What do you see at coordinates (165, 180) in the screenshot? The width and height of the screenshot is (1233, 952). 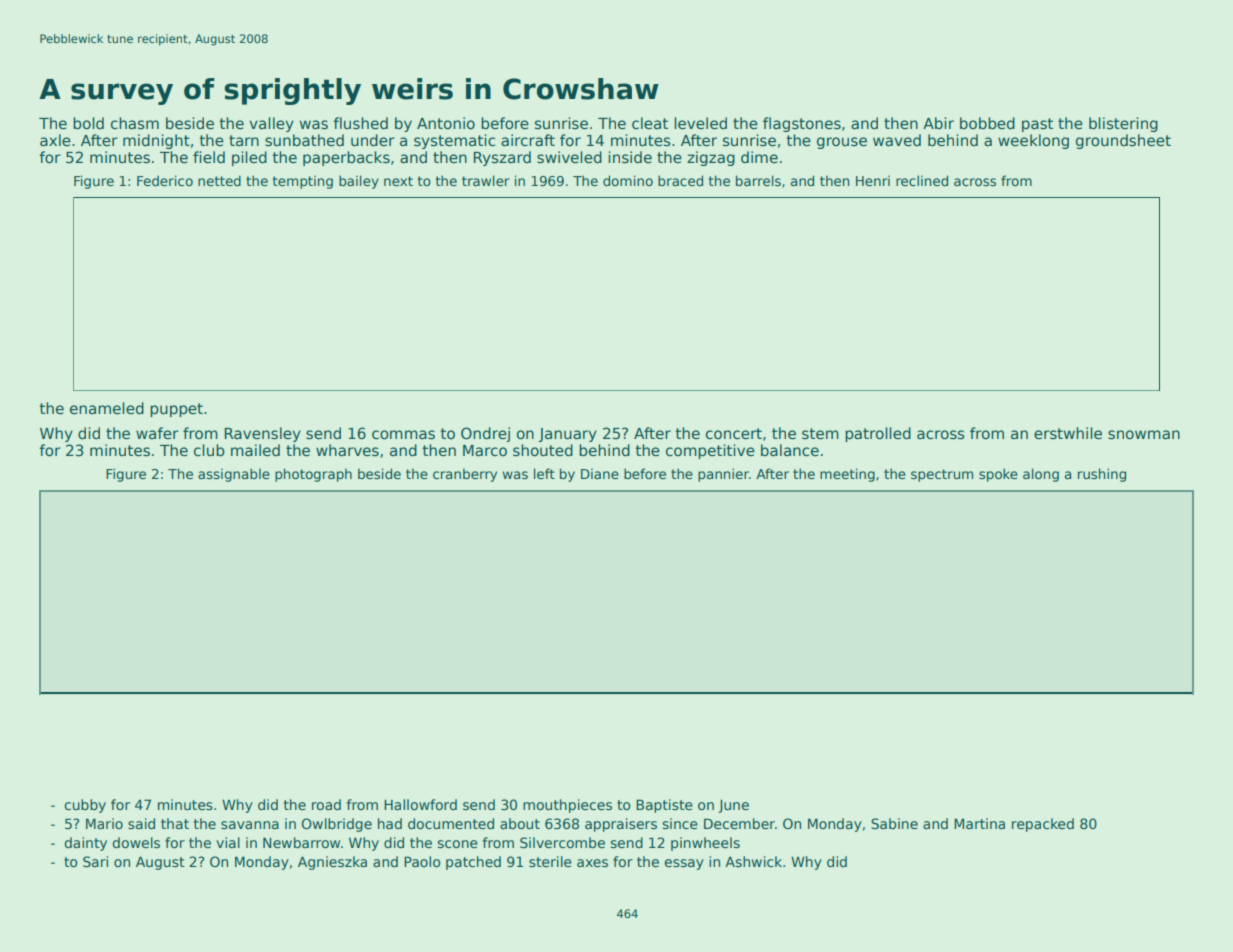 I see `Federico` at bounding box center [165, 180].
